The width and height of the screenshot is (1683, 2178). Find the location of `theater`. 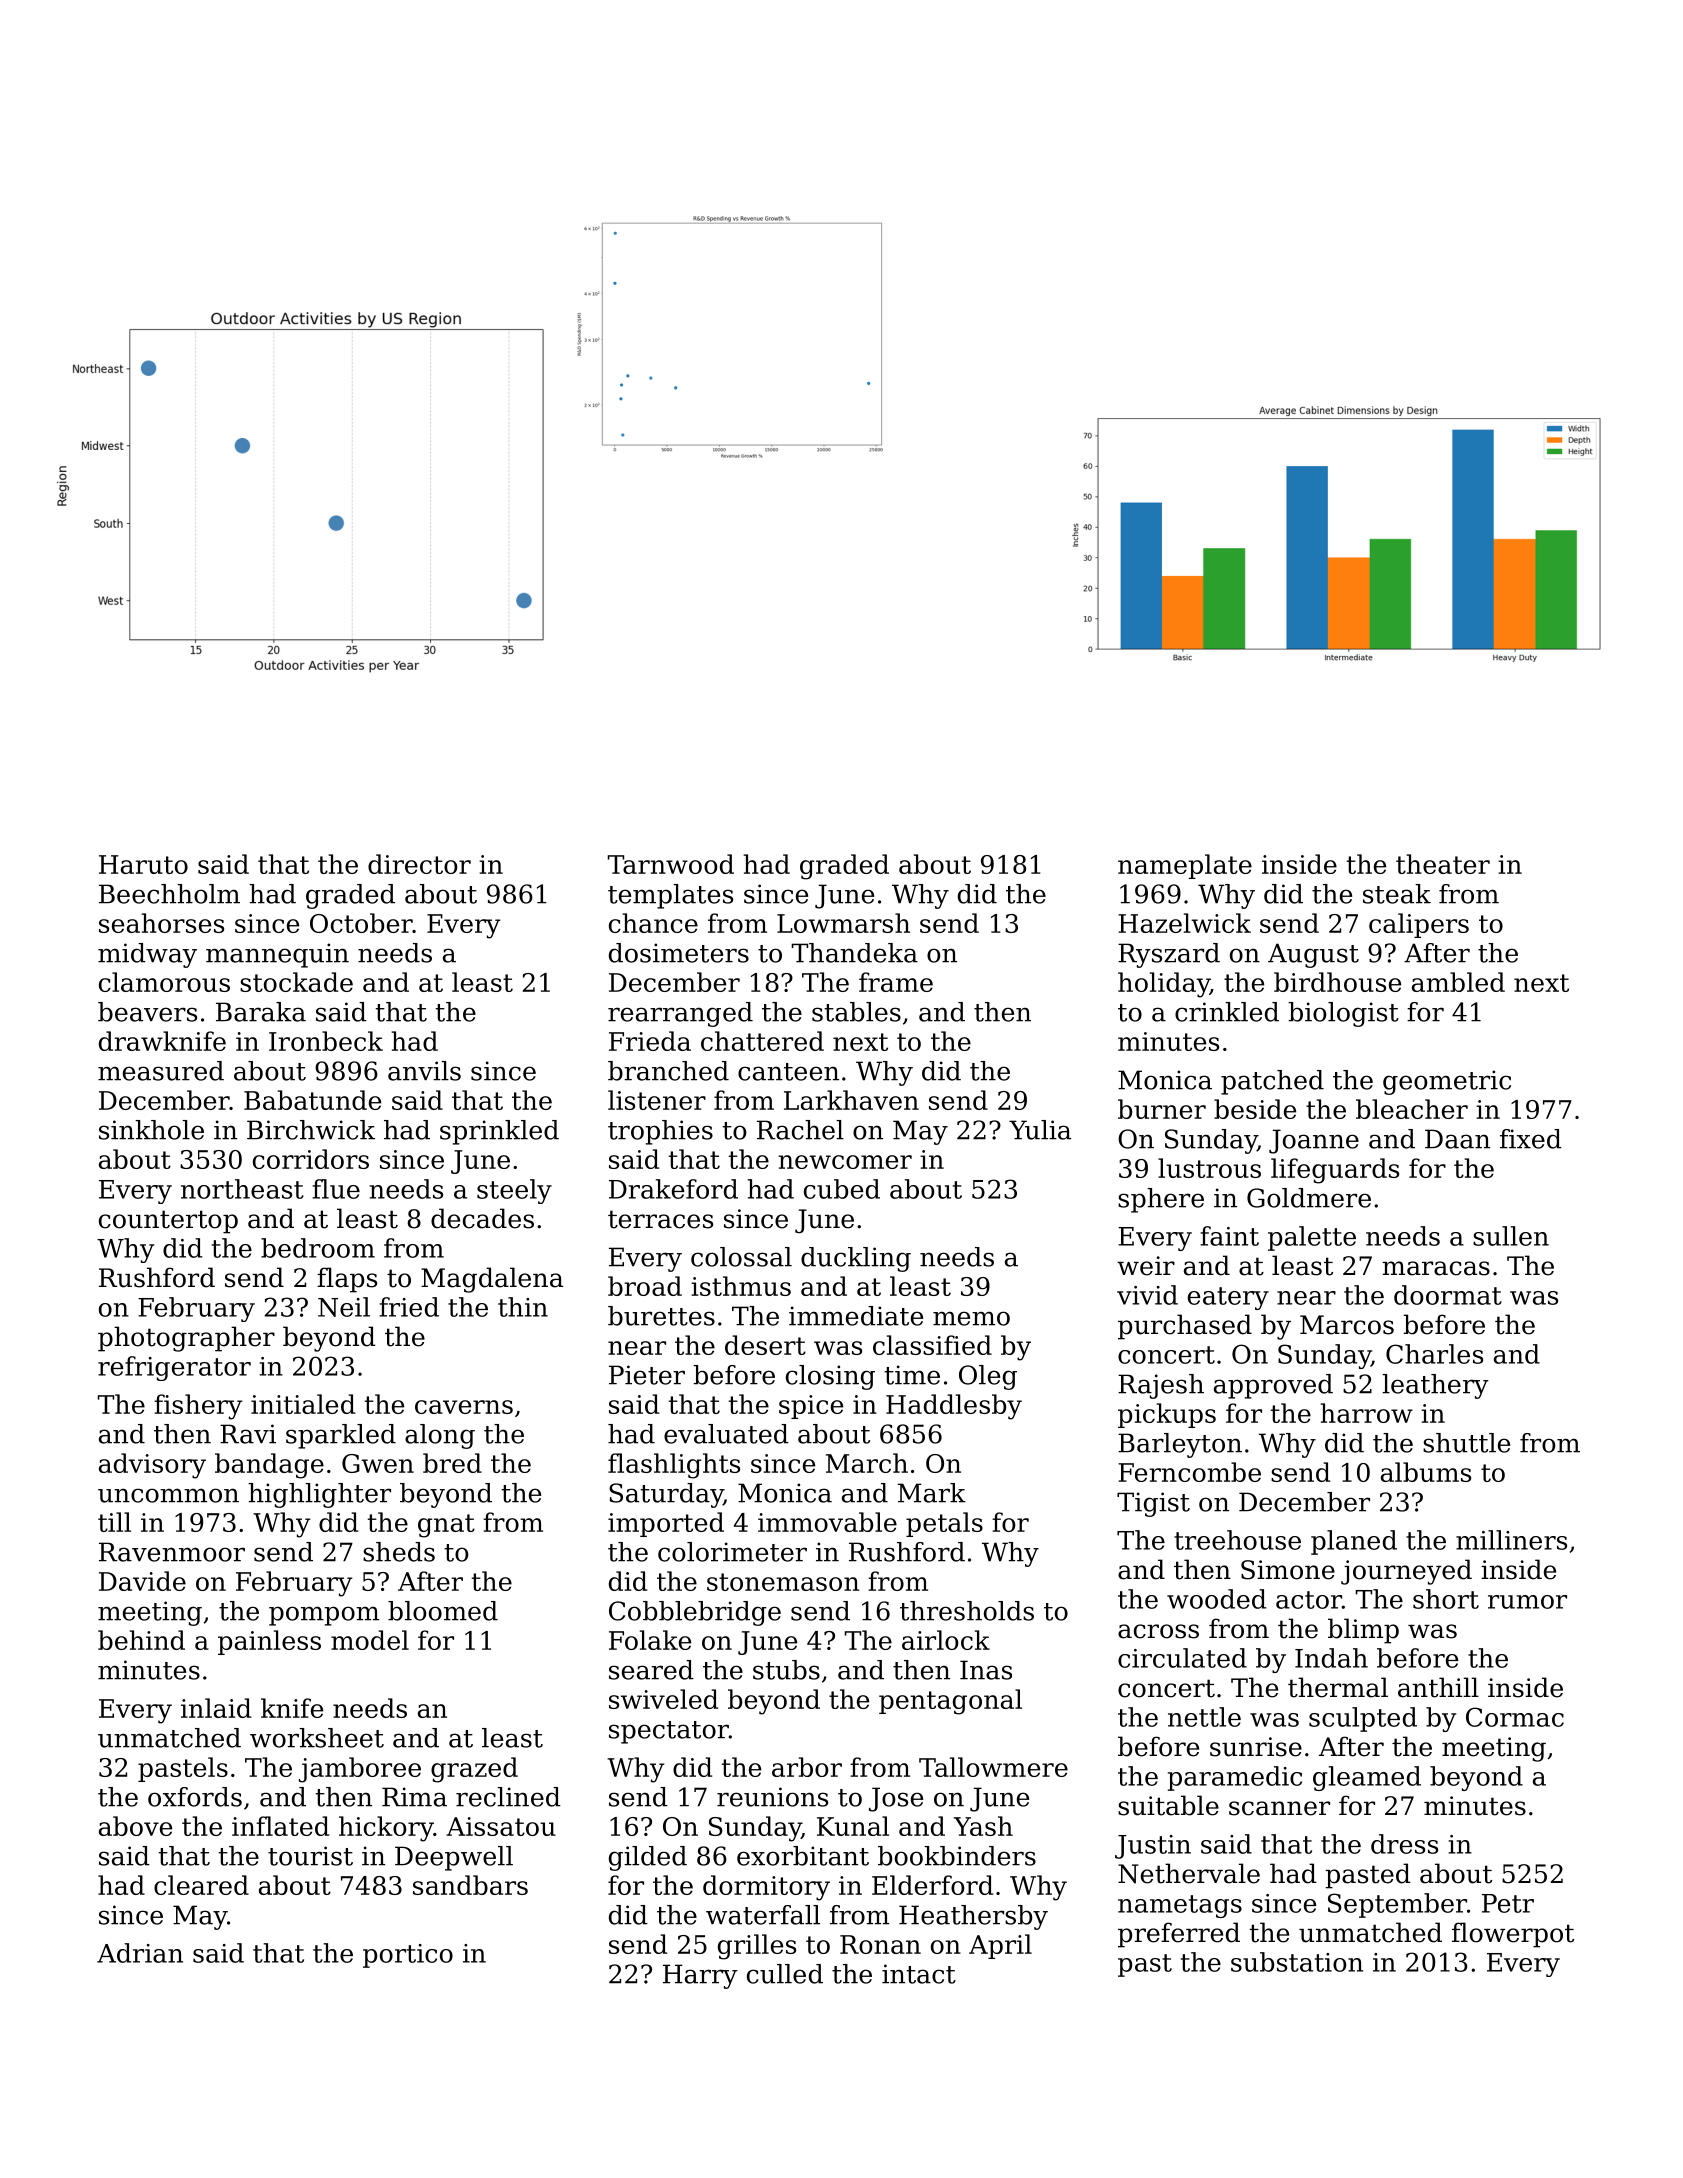

theater is located at coordinates (1443, 864).
